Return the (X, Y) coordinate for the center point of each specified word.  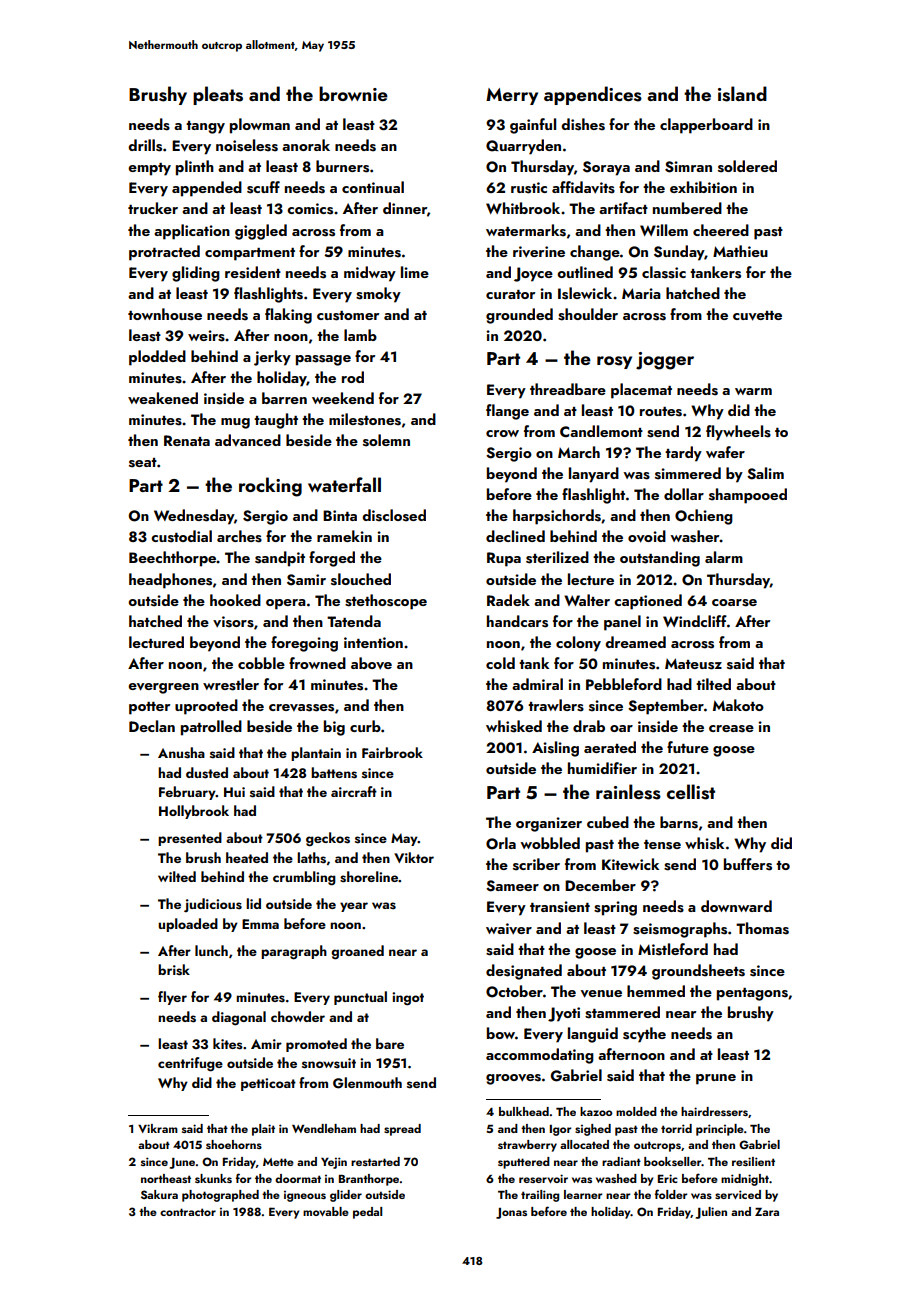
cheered (721, 230)
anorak (306, 145)
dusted (207, 773)
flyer (172, 998)
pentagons (752, 994)
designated (524, 972)
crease (731, 729)
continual (373, 187)
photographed (220, 1196)
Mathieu (740, 251)
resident (253, 272)
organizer (549, 824)
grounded (519, 316)
